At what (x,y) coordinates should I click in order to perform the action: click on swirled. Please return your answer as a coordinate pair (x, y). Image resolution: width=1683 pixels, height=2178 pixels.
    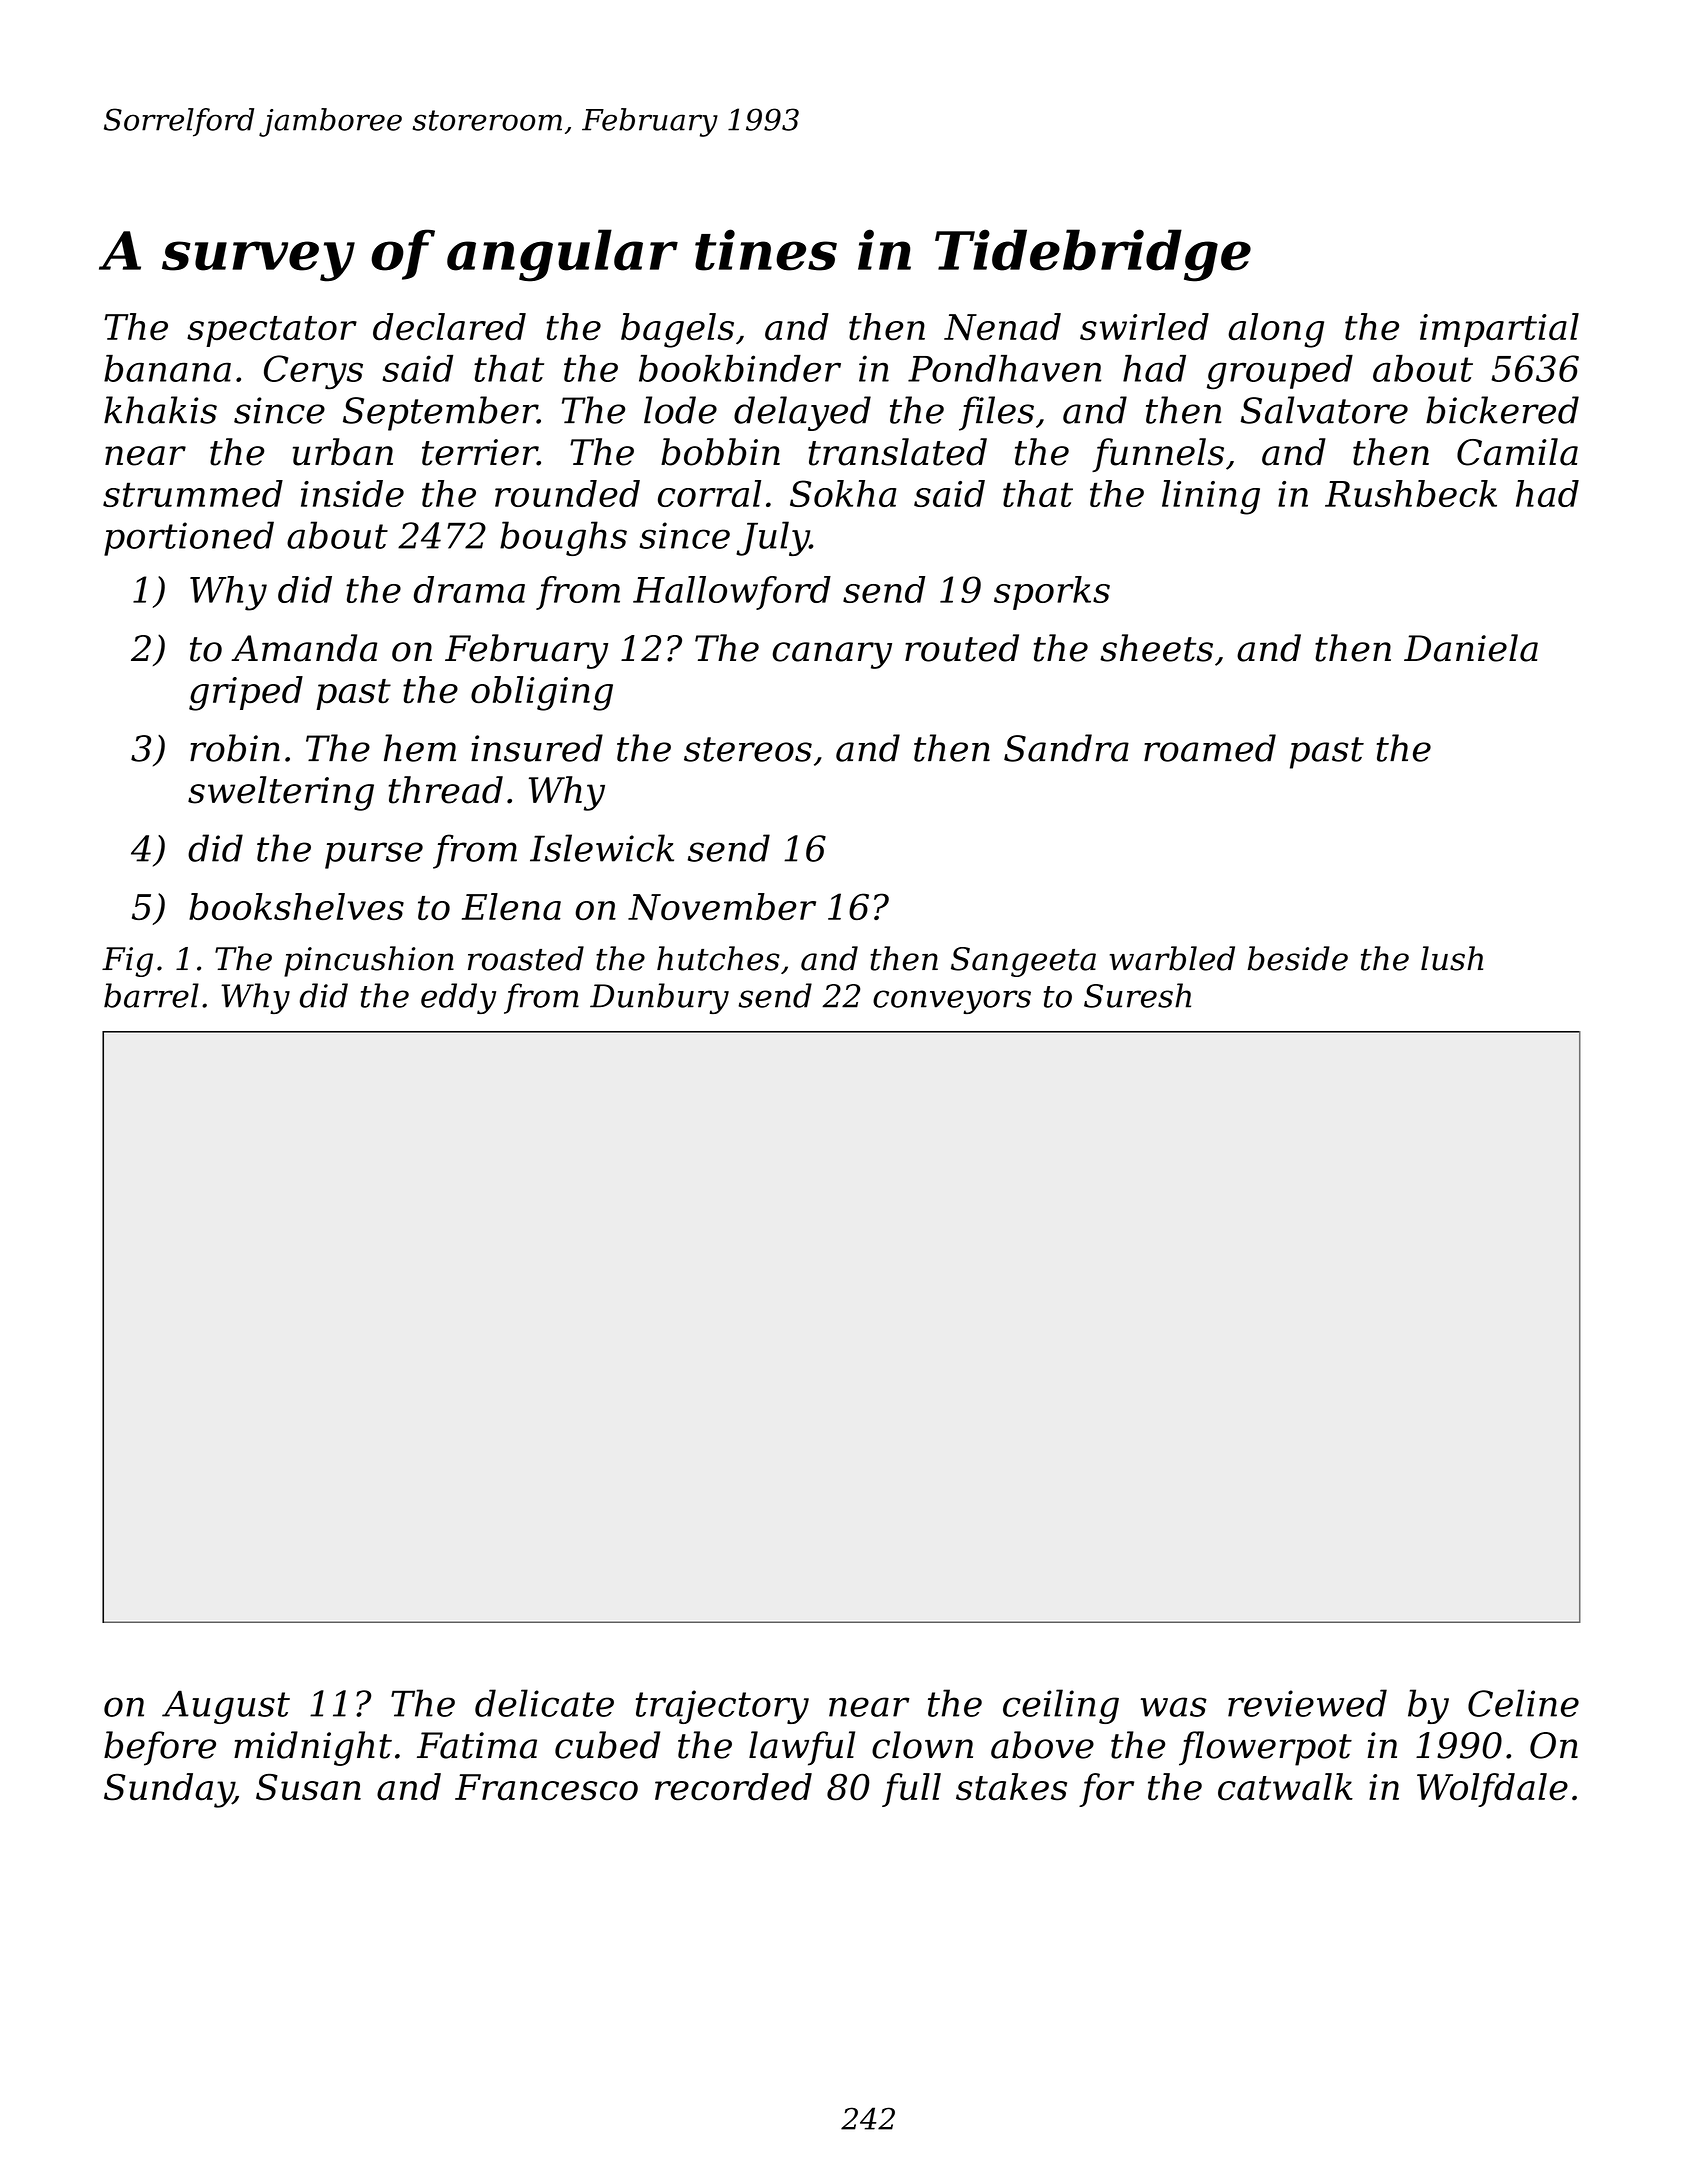
    Looking at the image, I should click on (1144, 327).
